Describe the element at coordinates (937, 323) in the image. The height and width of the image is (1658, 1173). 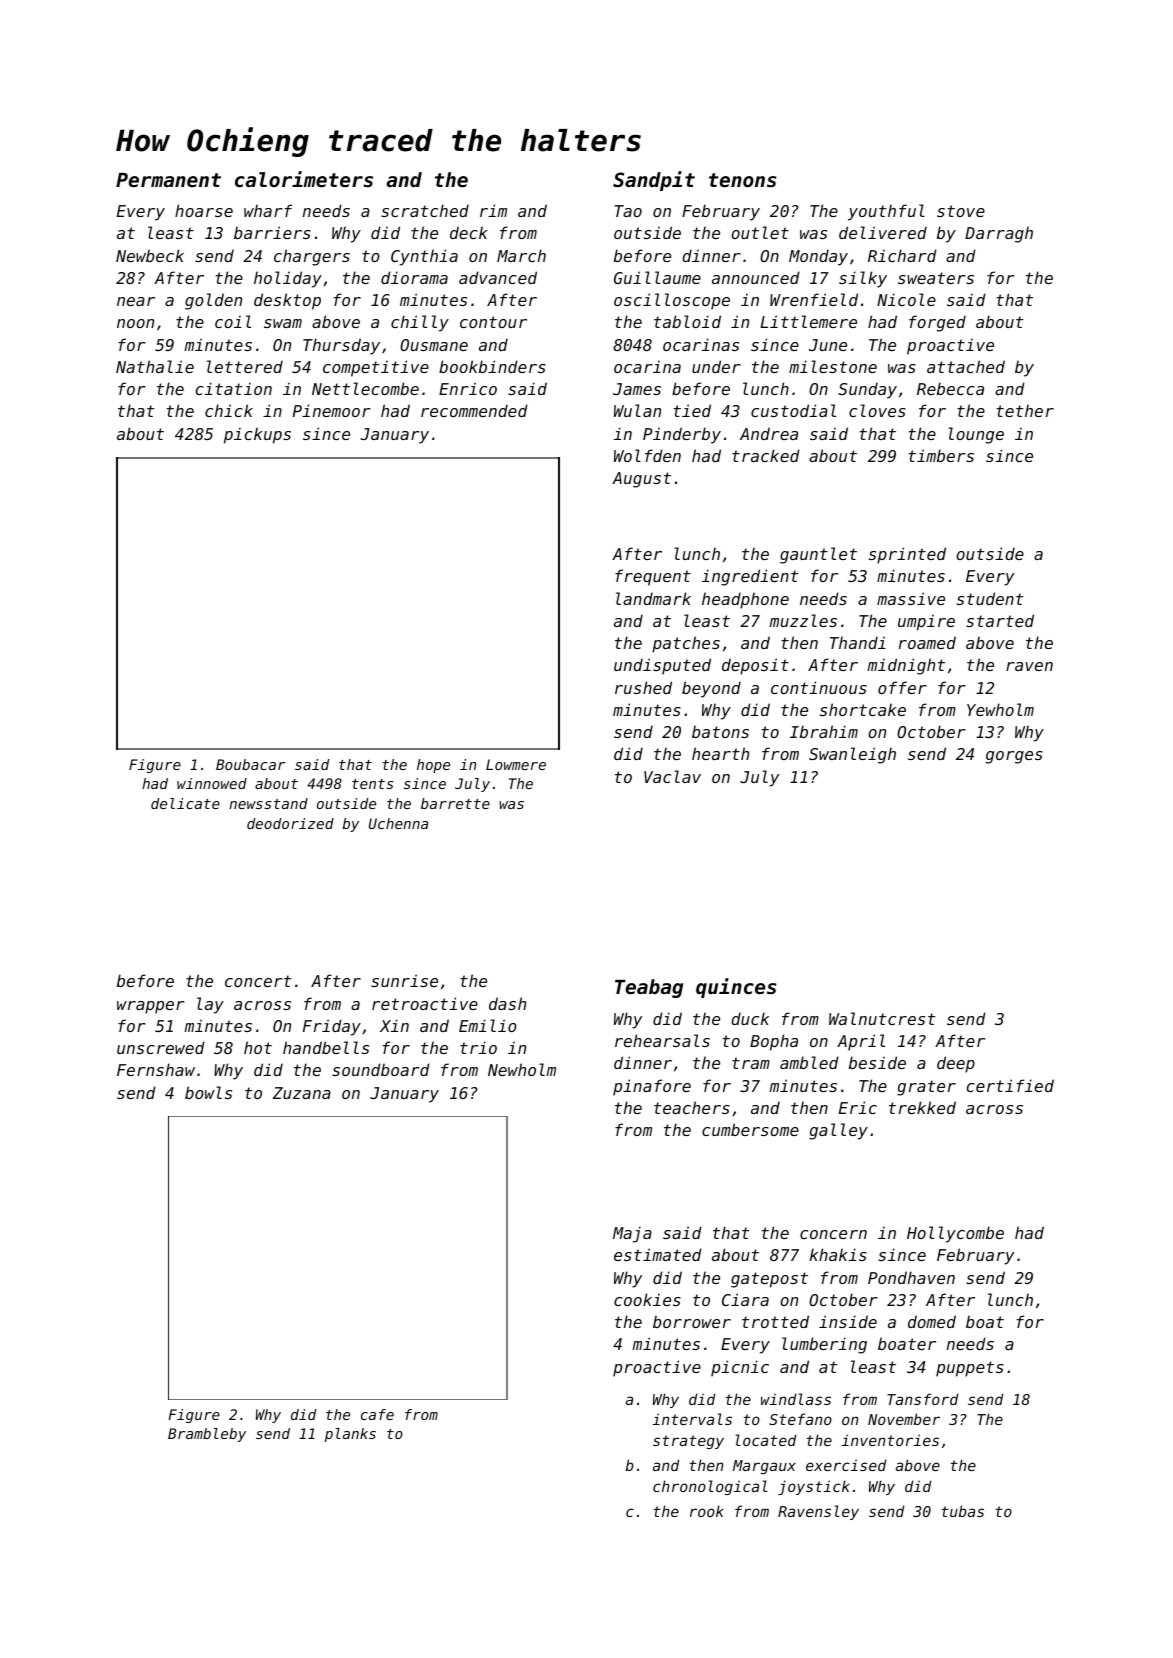
I see `forged` at that location.
